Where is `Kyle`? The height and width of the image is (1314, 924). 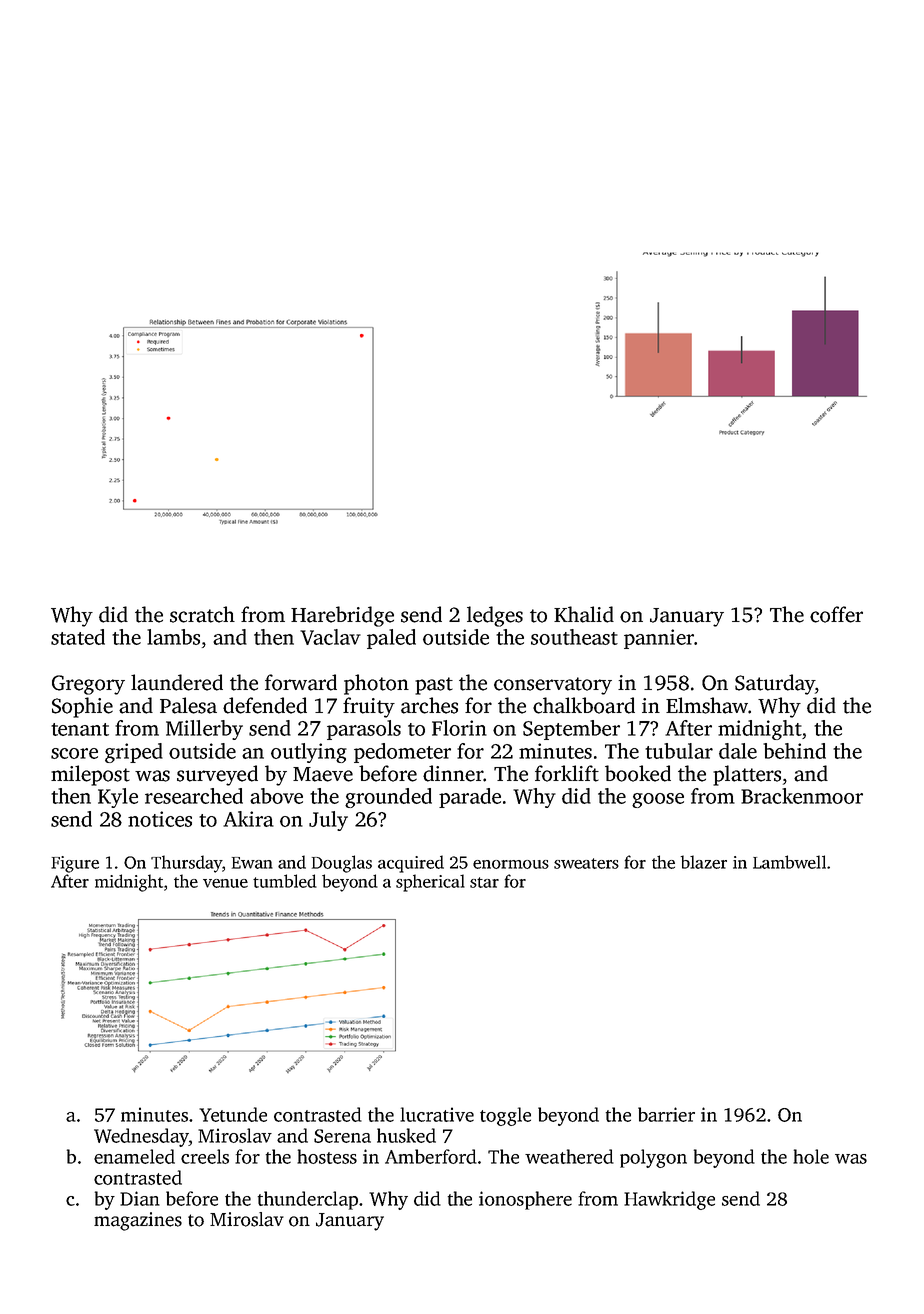 Kyle is located at coordinates (118, 798).
